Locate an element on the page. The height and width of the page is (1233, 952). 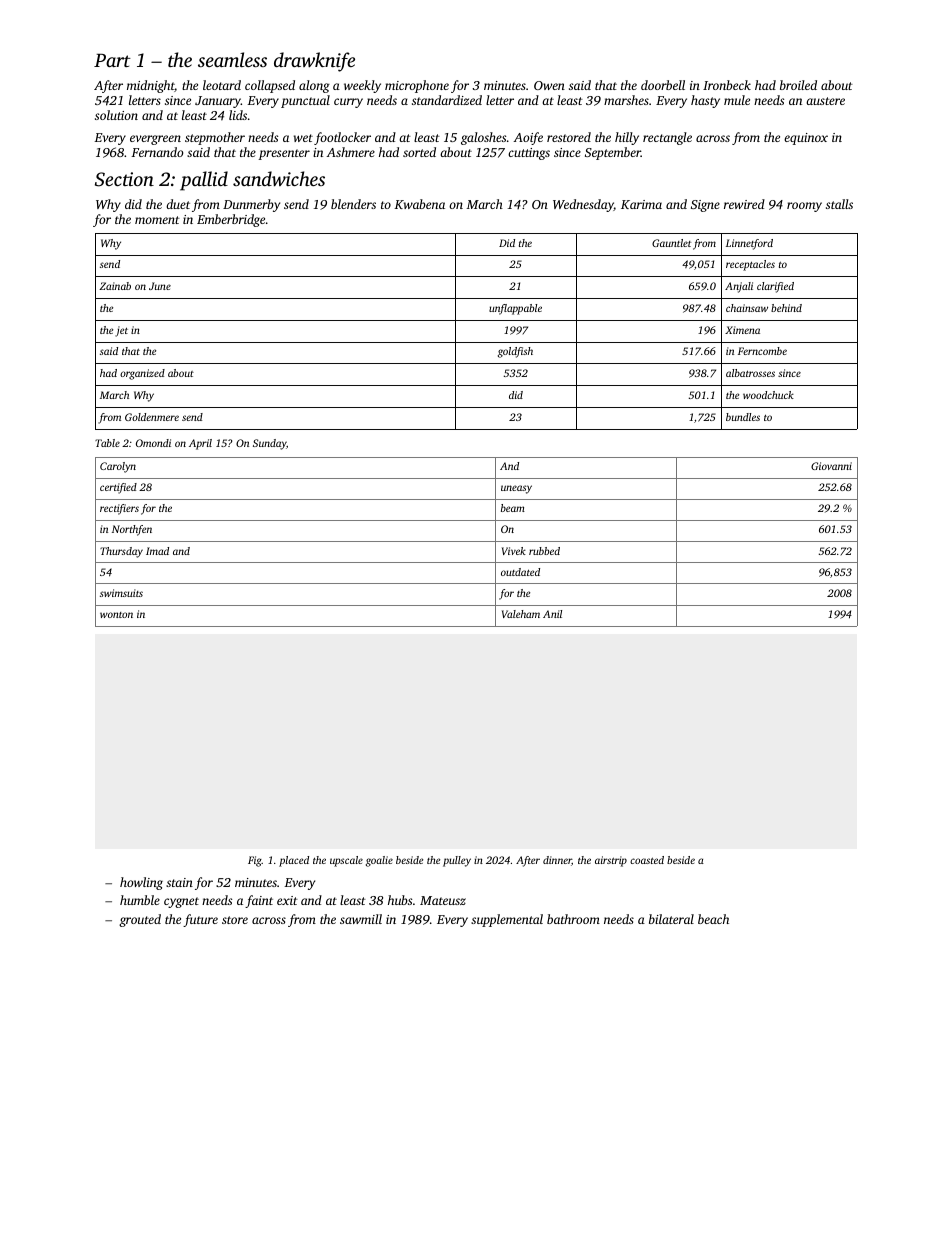
albatrosses is located at coordinates (750, 373).
